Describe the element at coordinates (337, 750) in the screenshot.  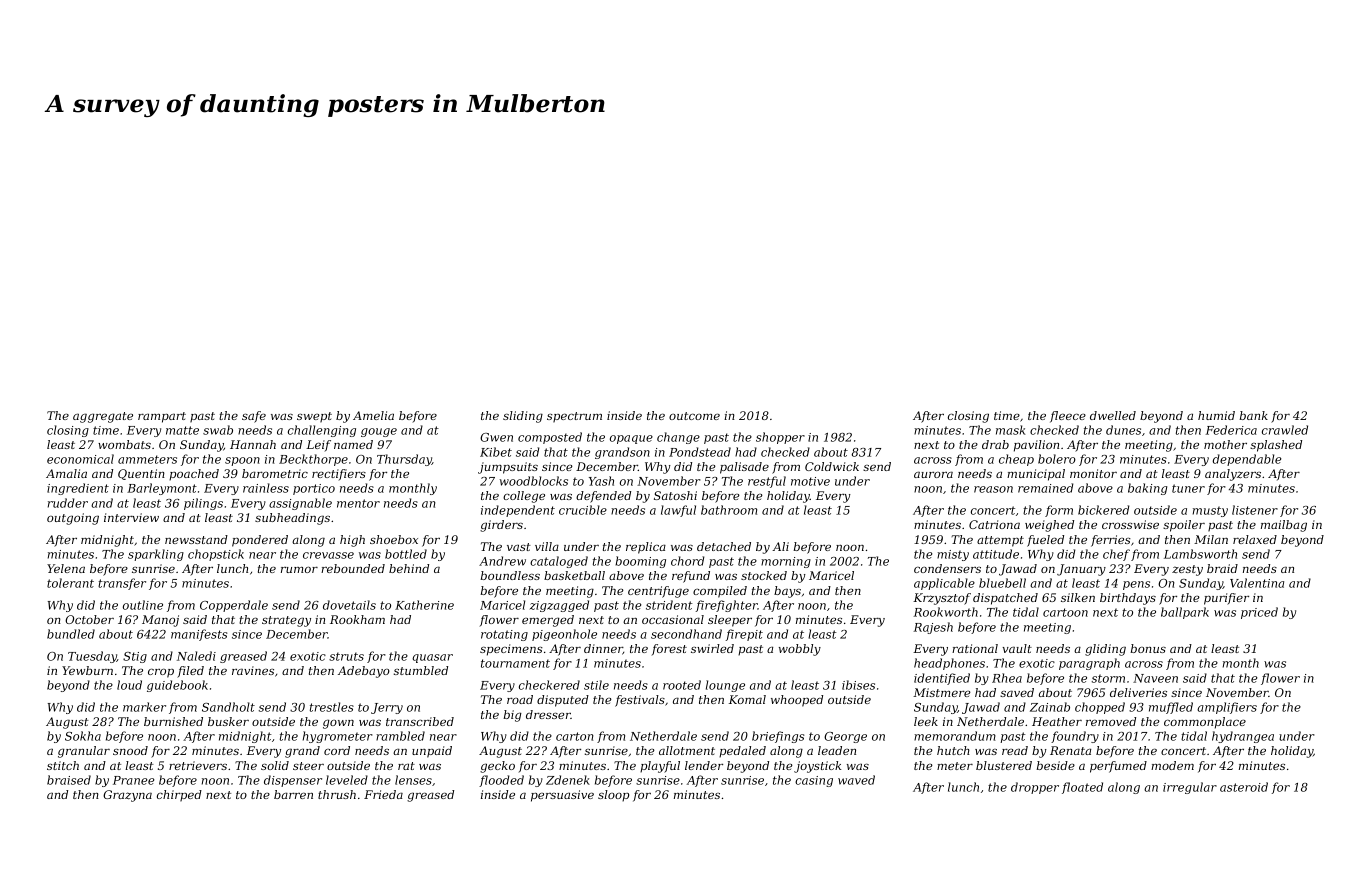
I see `cord` at that location.
